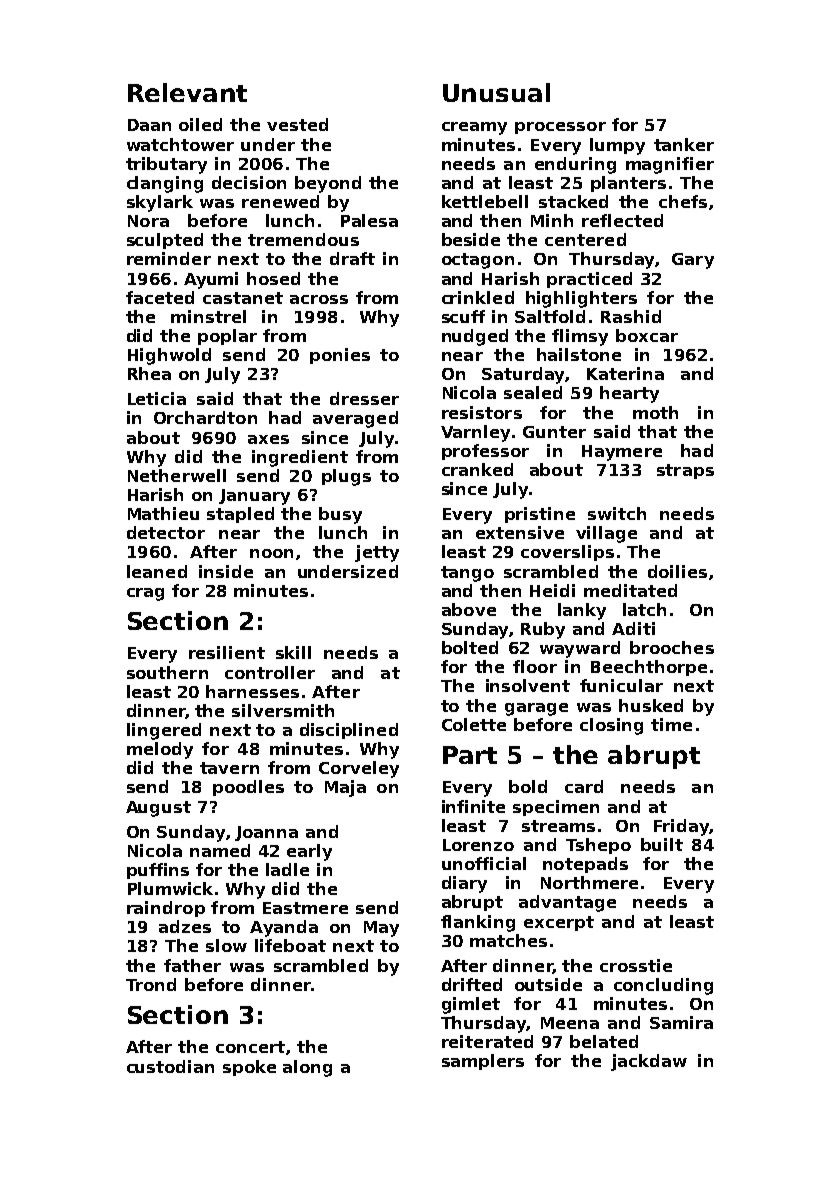 This page has width=840, height=1191. Describe the element at coordinates (163, 513) in the page. I see `Mathieu` at that location.
